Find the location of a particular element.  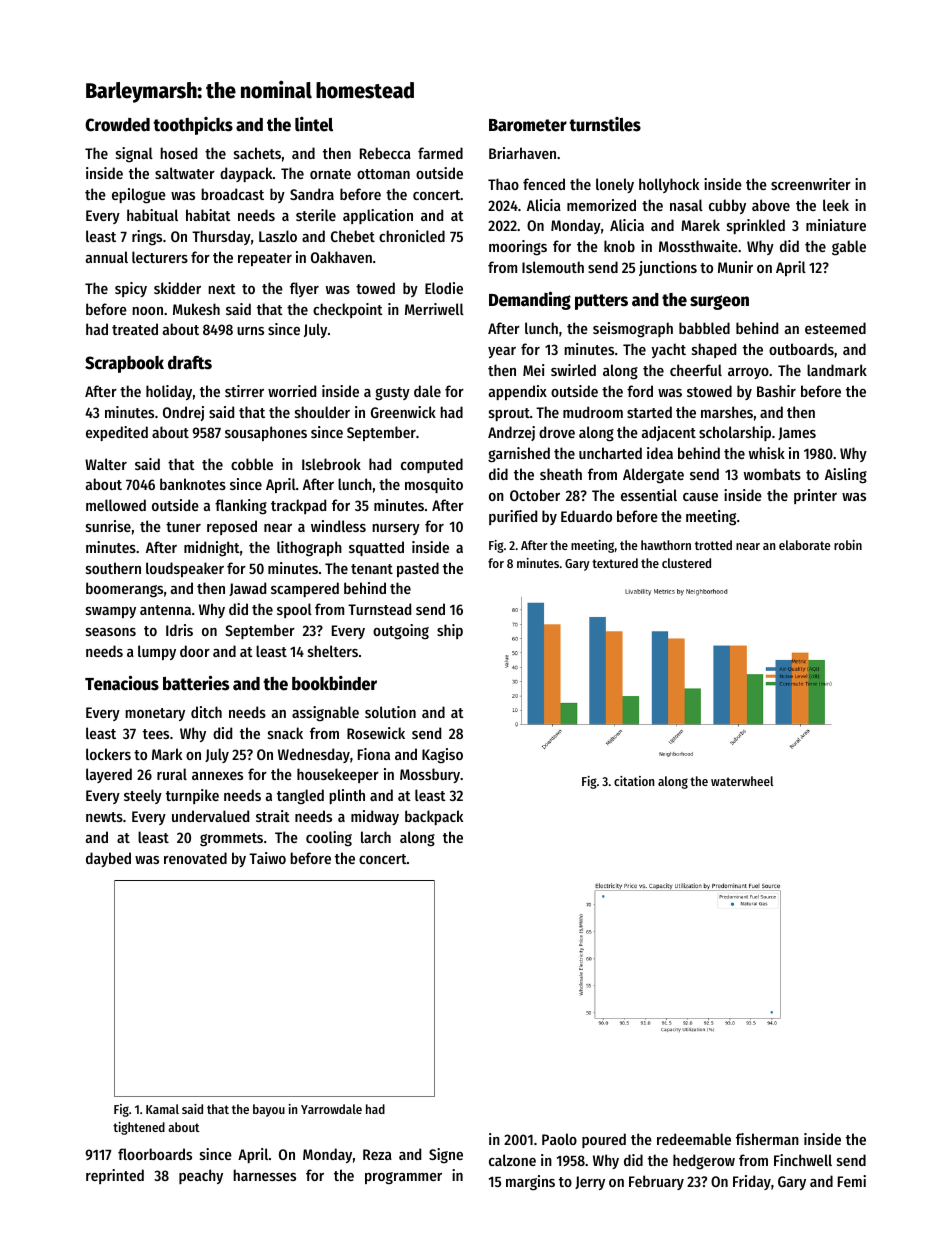

reprinted is located at coordinates (115, 1176).
